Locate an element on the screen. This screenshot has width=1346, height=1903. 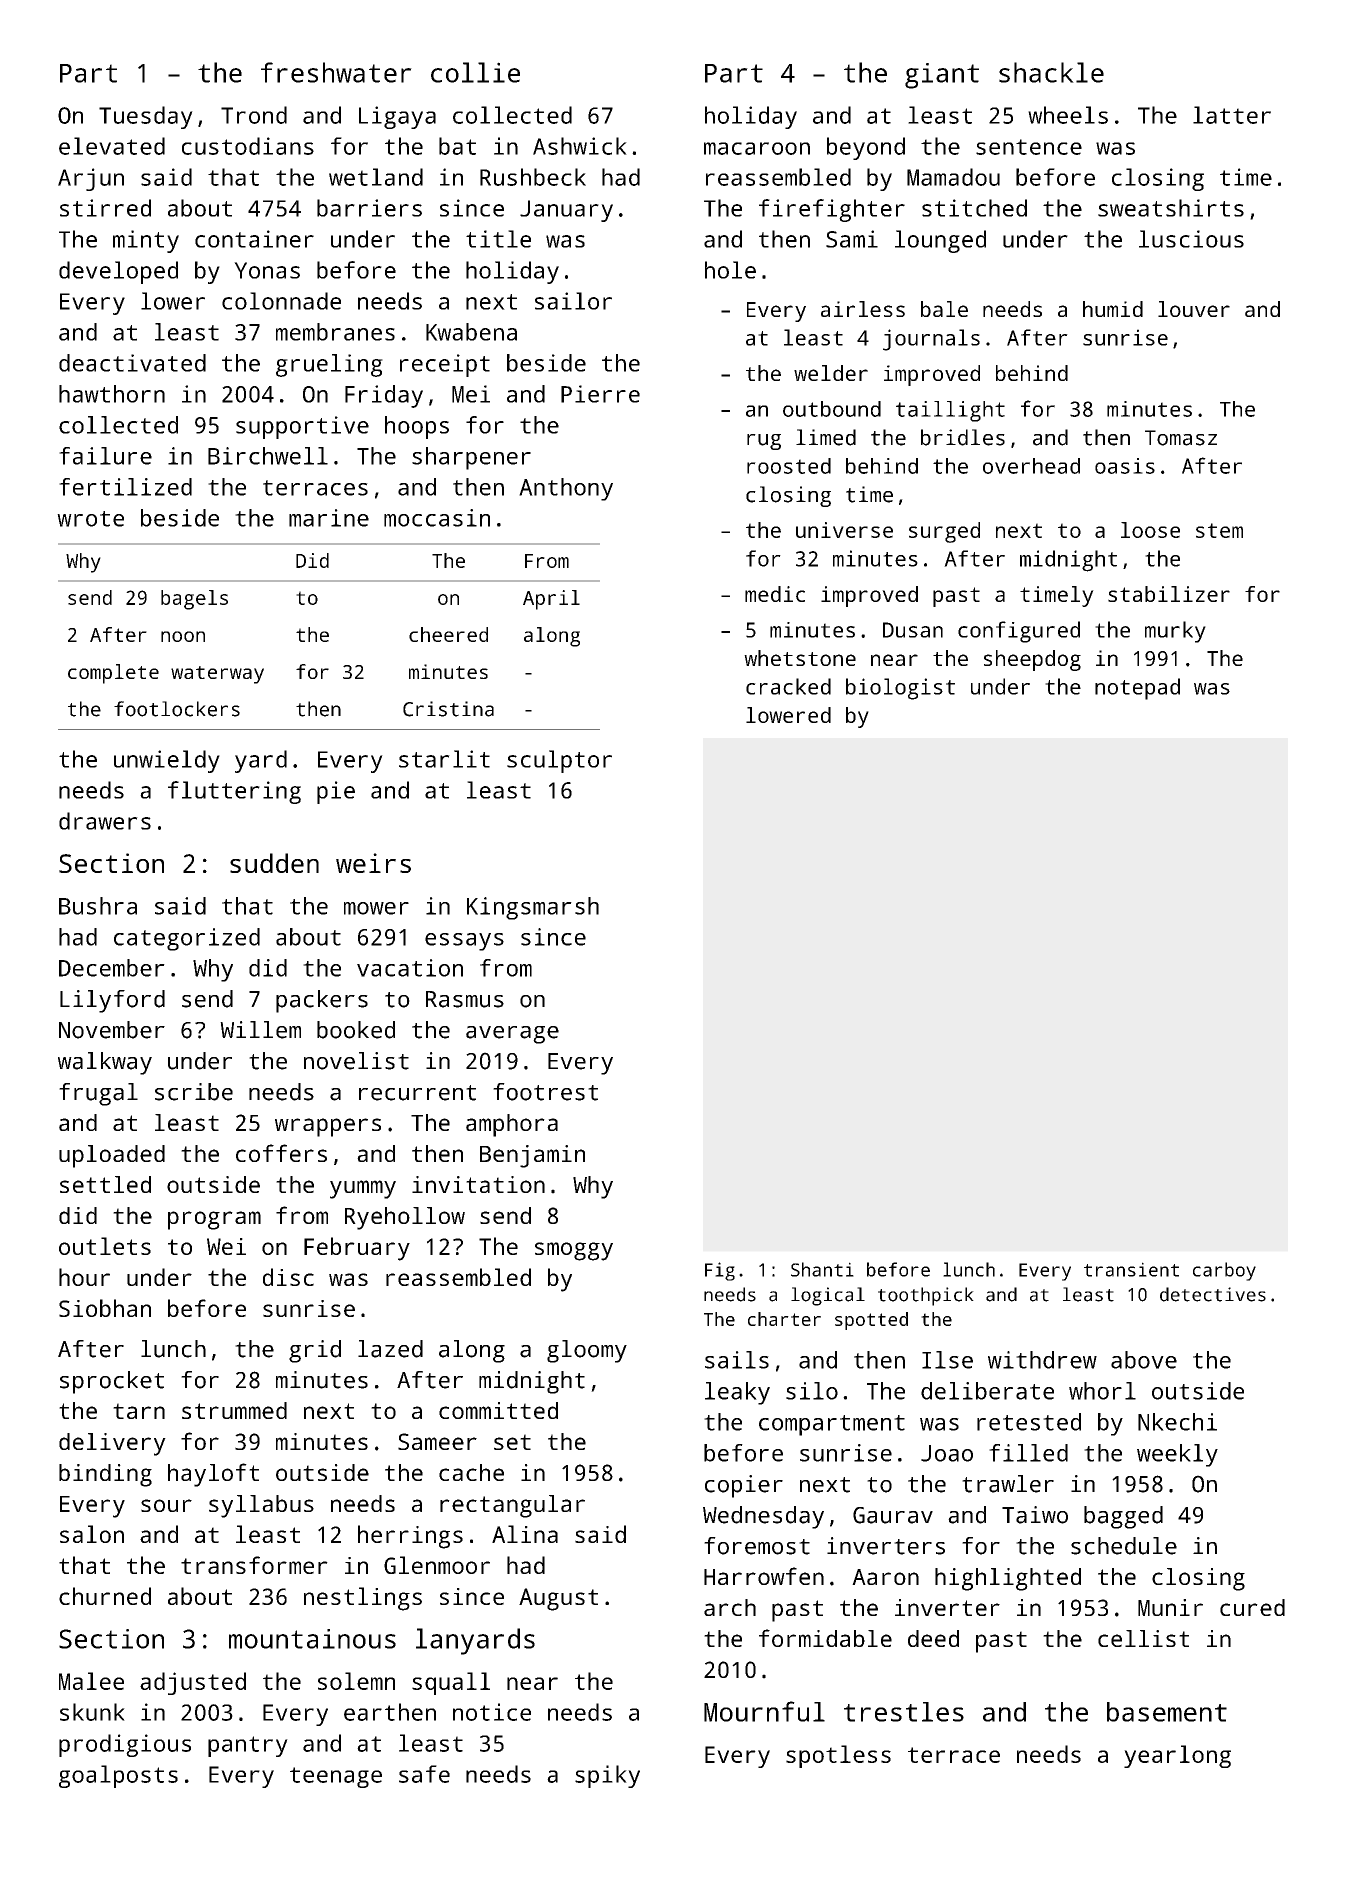
notepad is located at coordinates (1137, 689).
